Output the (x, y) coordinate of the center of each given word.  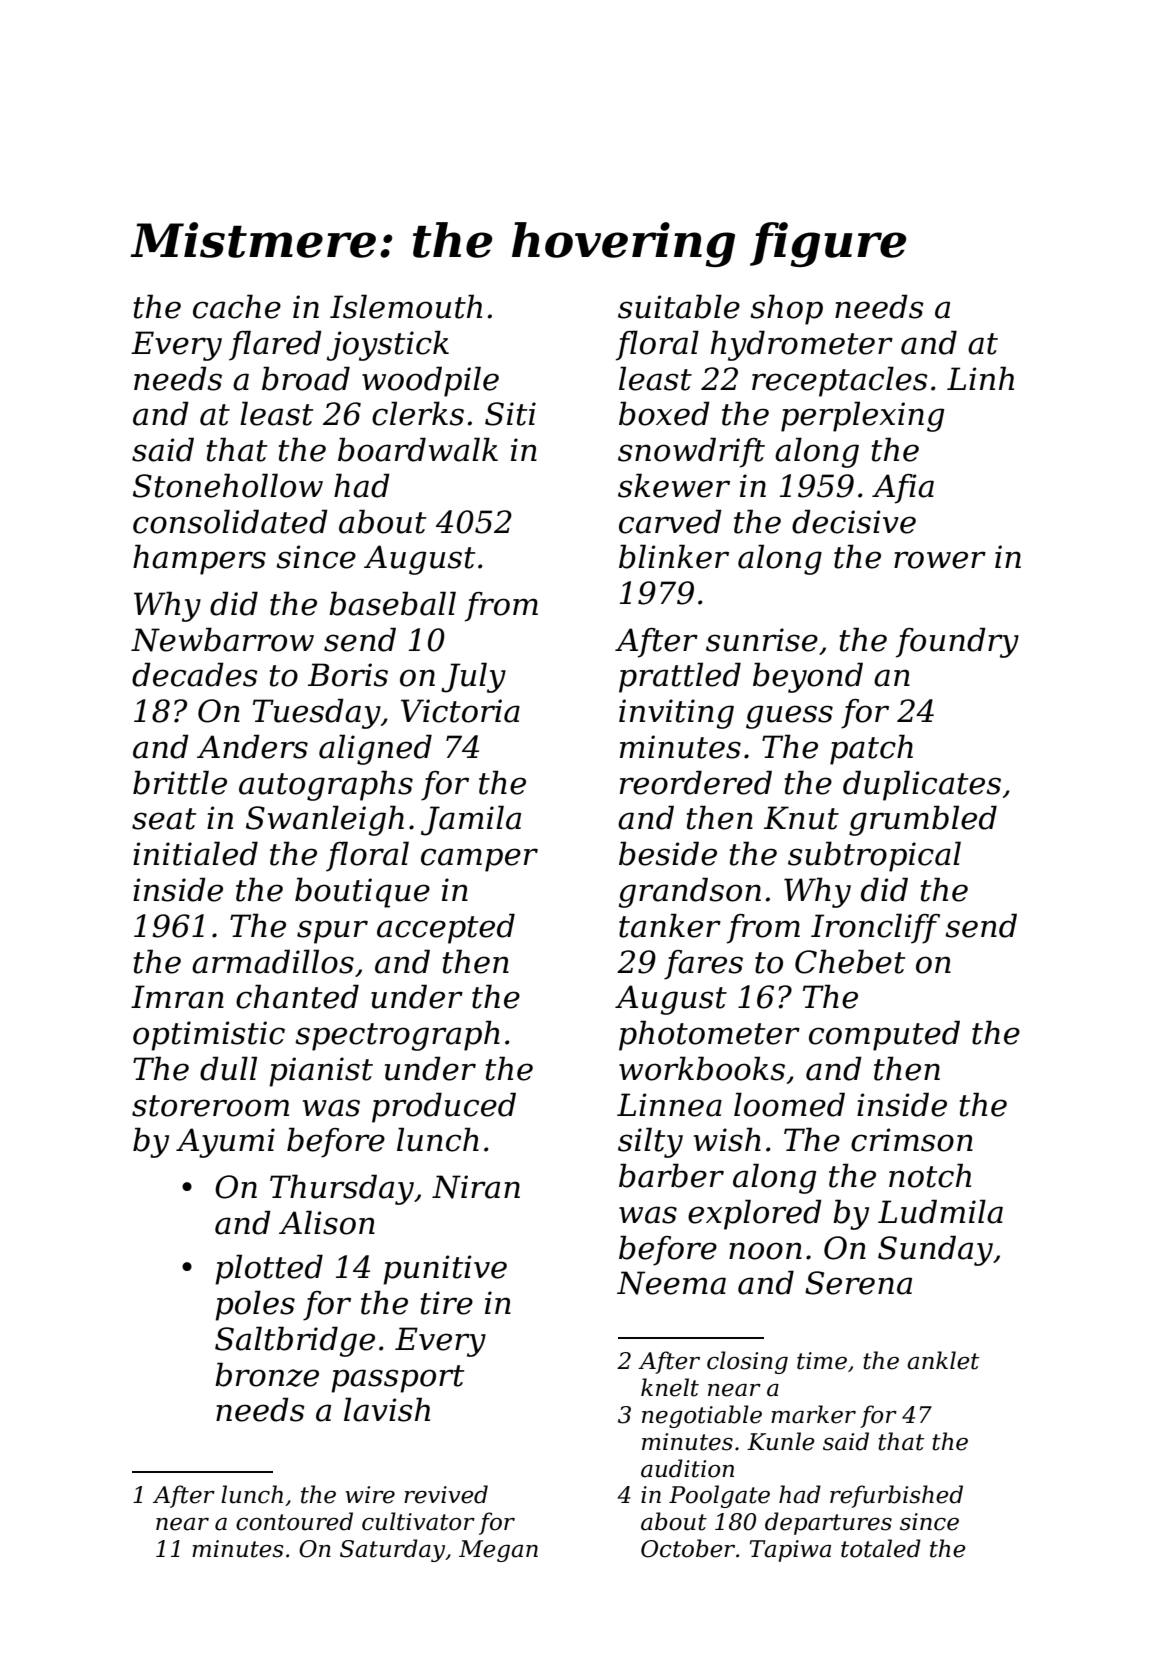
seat (164, 819)
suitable (679, 306)
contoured (294, 1521)
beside (668, 853)
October (688, 1548)
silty (650, 1142)
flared (275, 345)
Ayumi (225, 1143)
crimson (912, 1140)
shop (786, 309)
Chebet (850, 961)
